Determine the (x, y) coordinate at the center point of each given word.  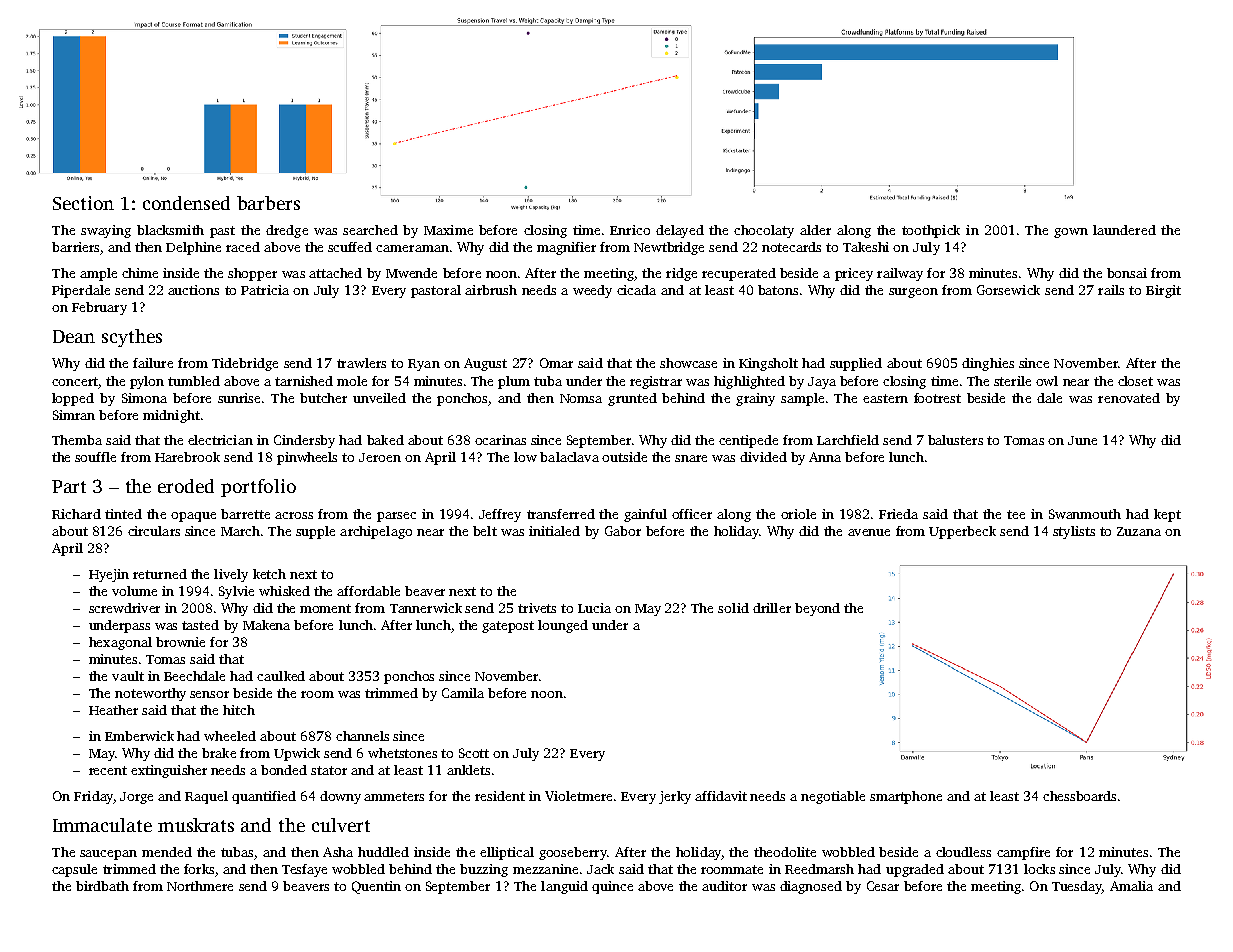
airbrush (491, 290)
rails (1111, 290)
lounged (563, 626)
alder (815, 230)
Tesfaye (304, 870)
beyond (817, 609)
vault (128, 676)
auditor (724, 886)
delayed (680, 231)
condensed (186, 203)
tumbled (194, 381)
